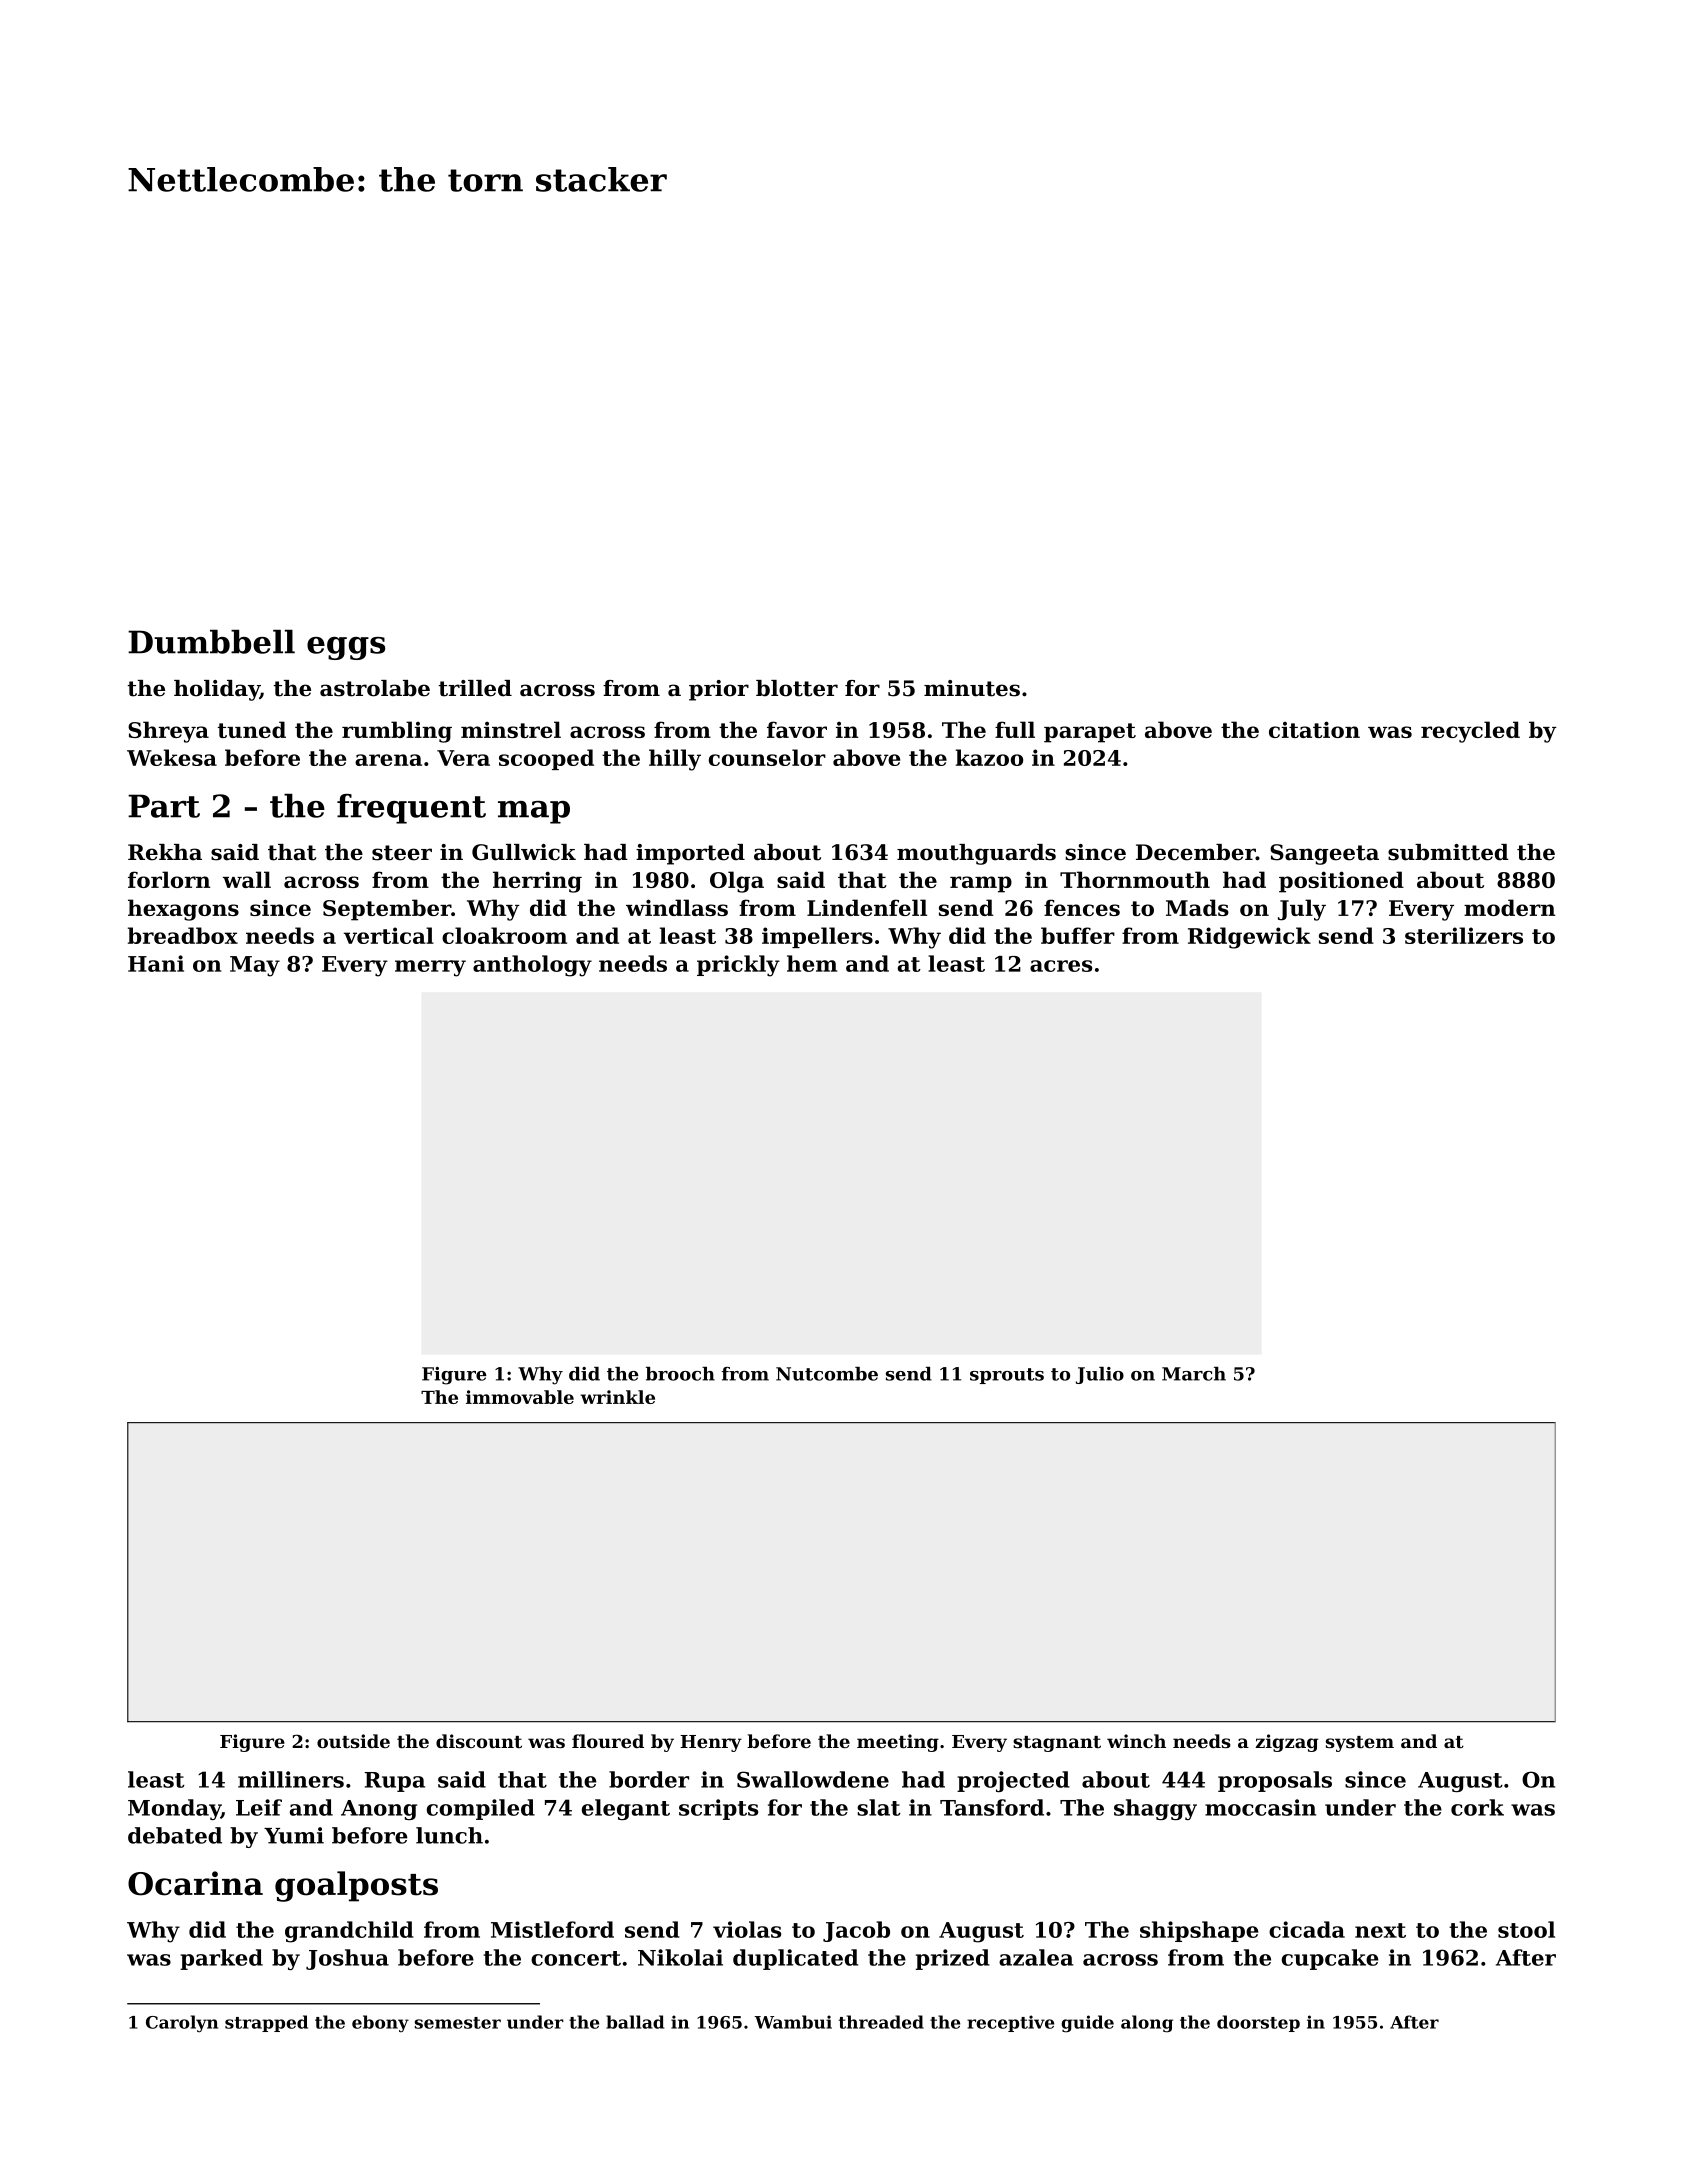  Describe the element at coordinates (711, 1743) in the screenshot. I see `Henry` at that location.
